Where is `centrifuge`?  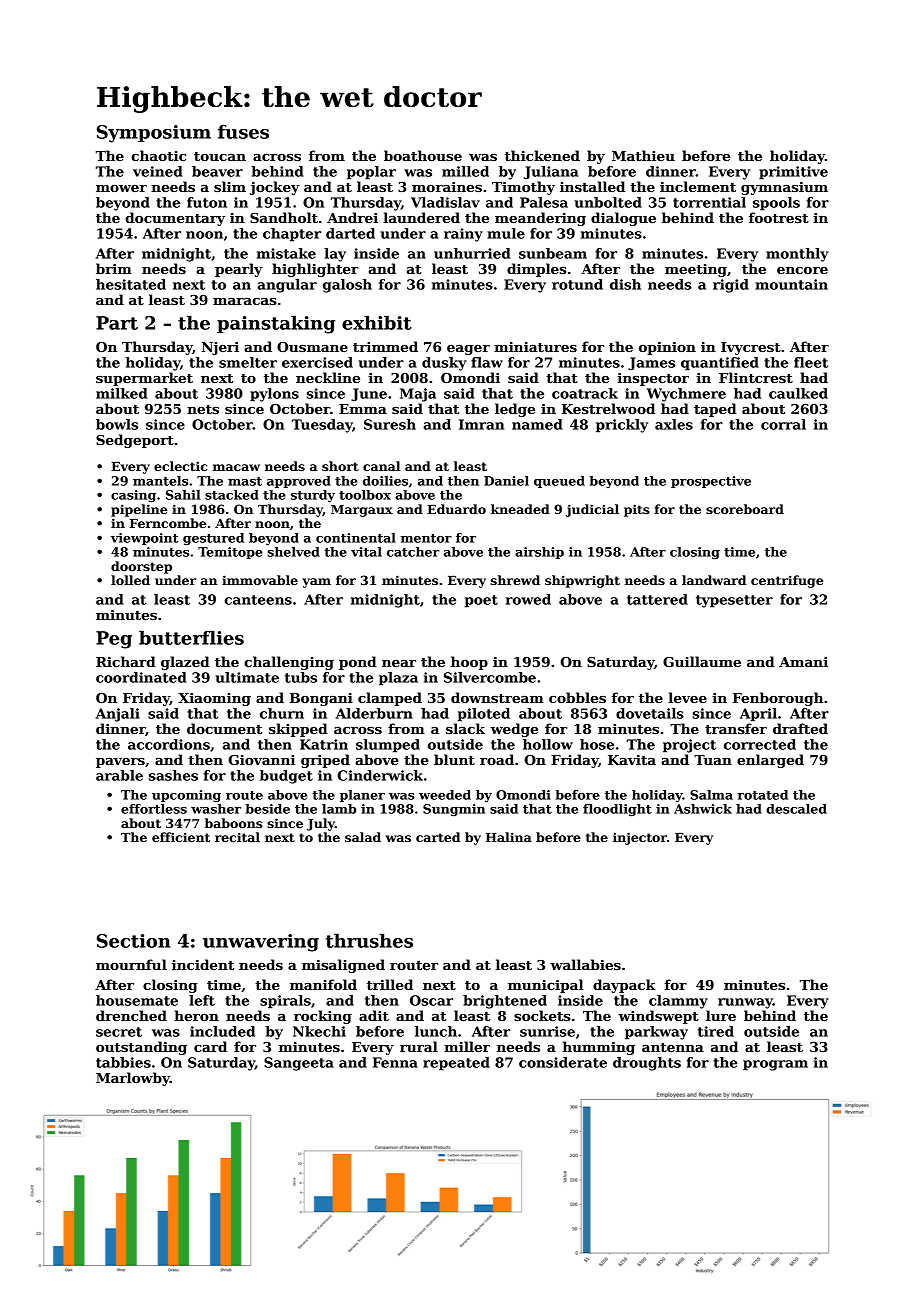 centrifuge is located at coordinates (787, 581).
